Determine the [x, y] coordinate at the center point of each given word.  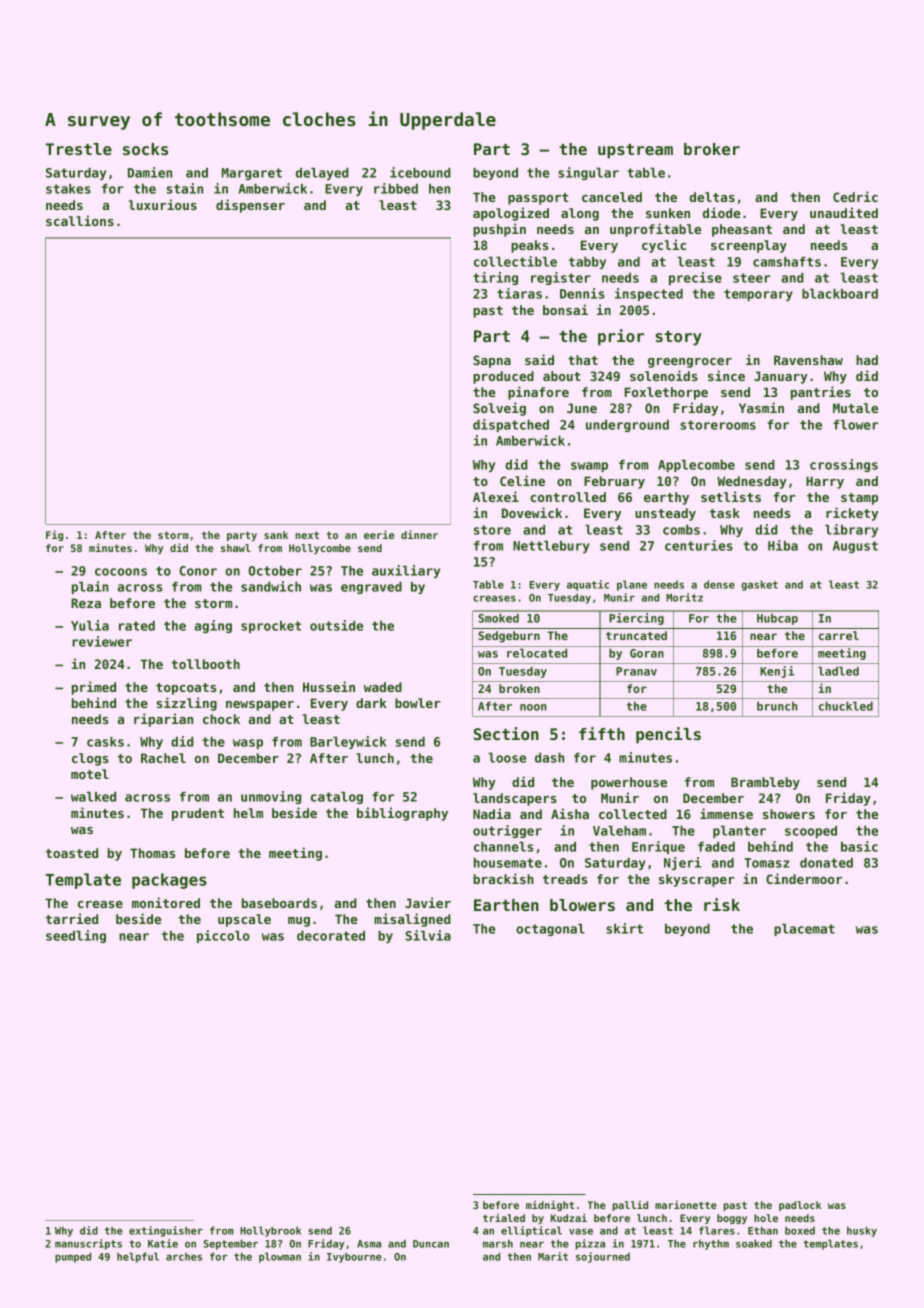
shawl [236, 548]
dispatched [511, 425]
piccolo [223, 936]
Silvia [428, 935]
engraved [371, 588]
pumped [73, 1257]
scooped [811, 832]
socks [145, 149]
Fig [54, 535]
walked [93, 797]
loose [507, 758]
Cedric [855, 196]
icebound [420, 172]
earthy [666, 498]
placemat [804, 930]
